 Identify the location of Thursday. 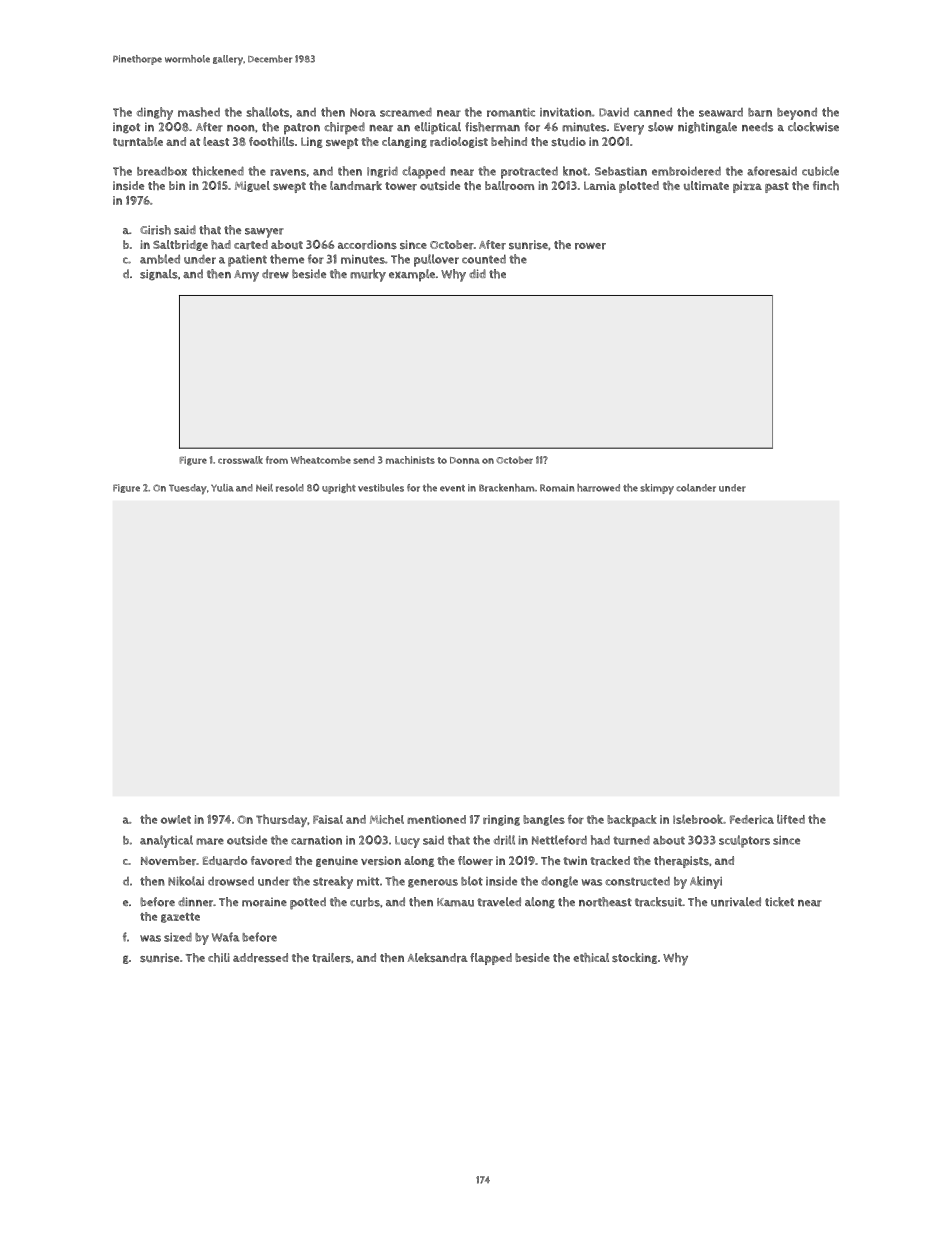
(281, 820).
